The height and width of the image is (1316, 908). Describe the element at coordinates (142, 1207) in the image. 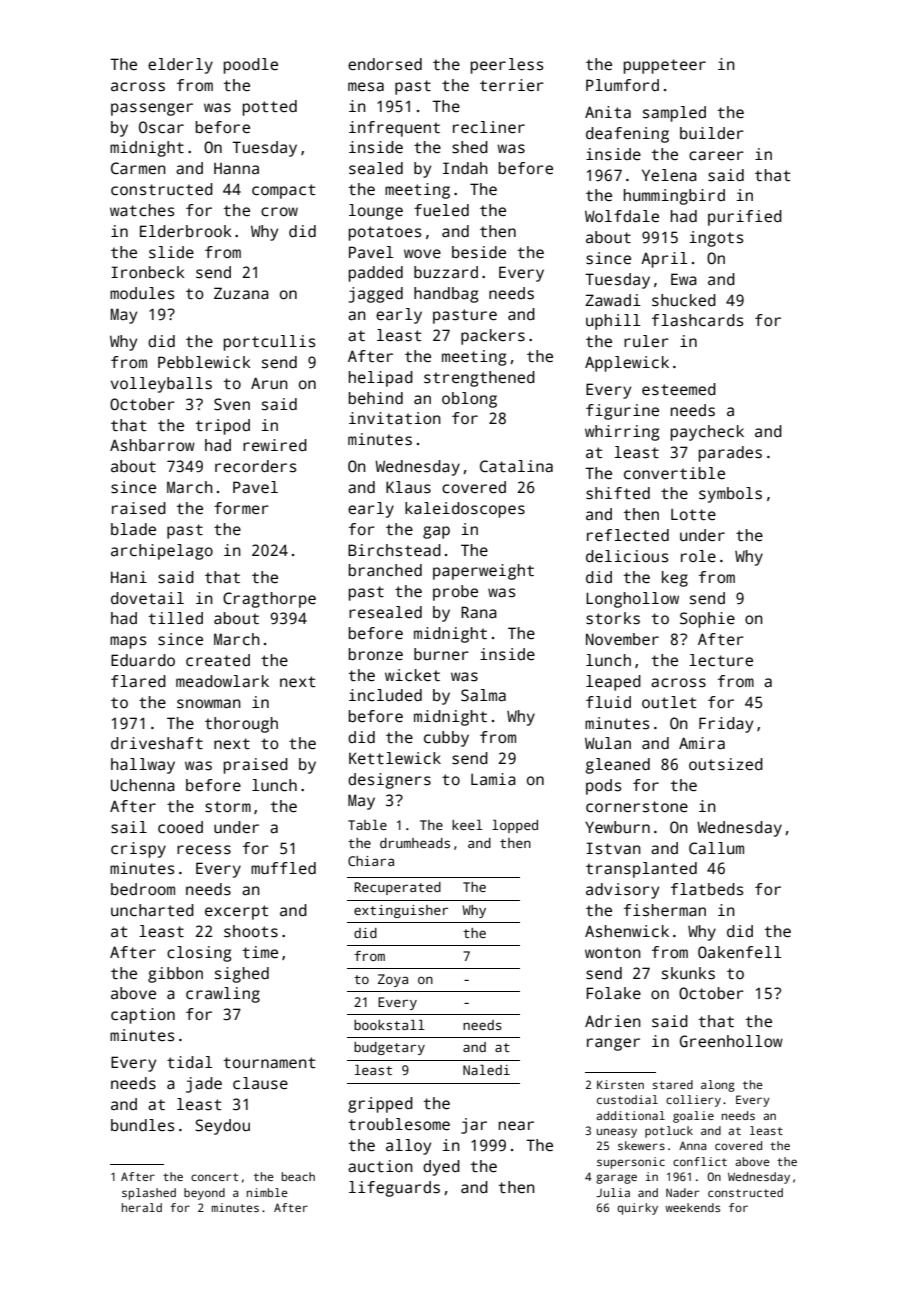

I see `herald` at that location.
